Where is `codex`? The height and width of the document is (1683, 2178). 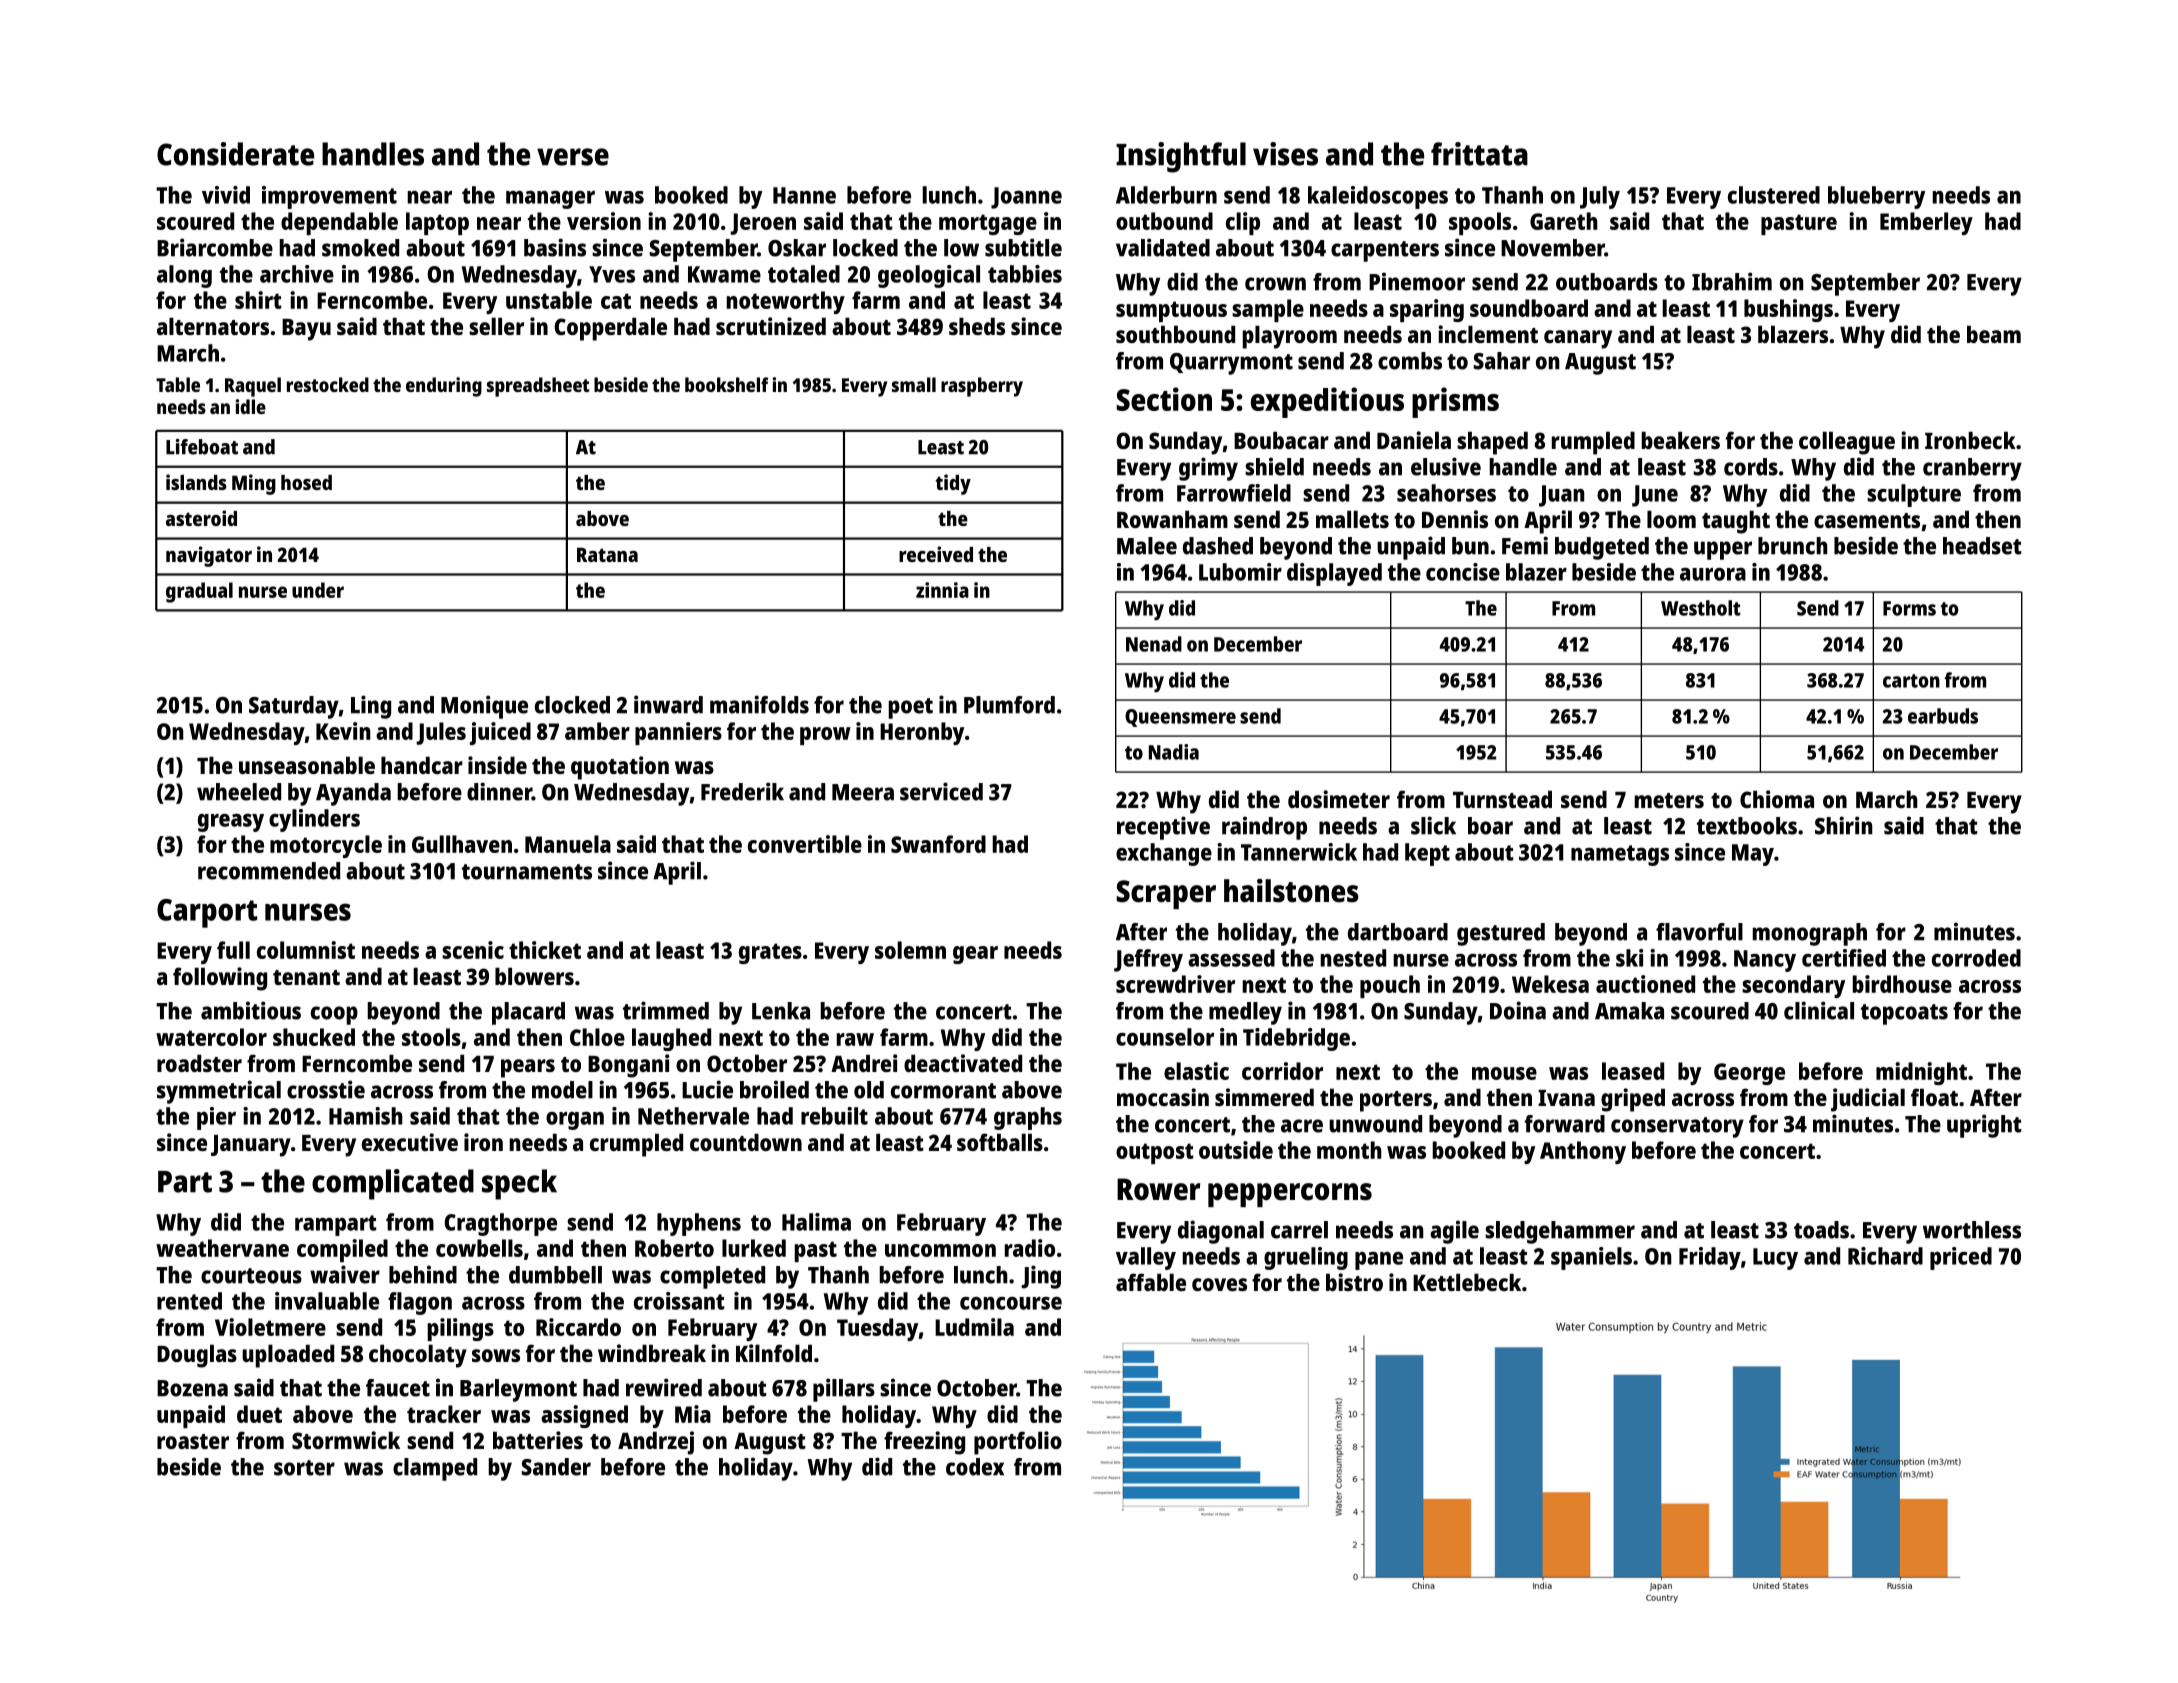 codex is located at coordinates (975, 1467).
